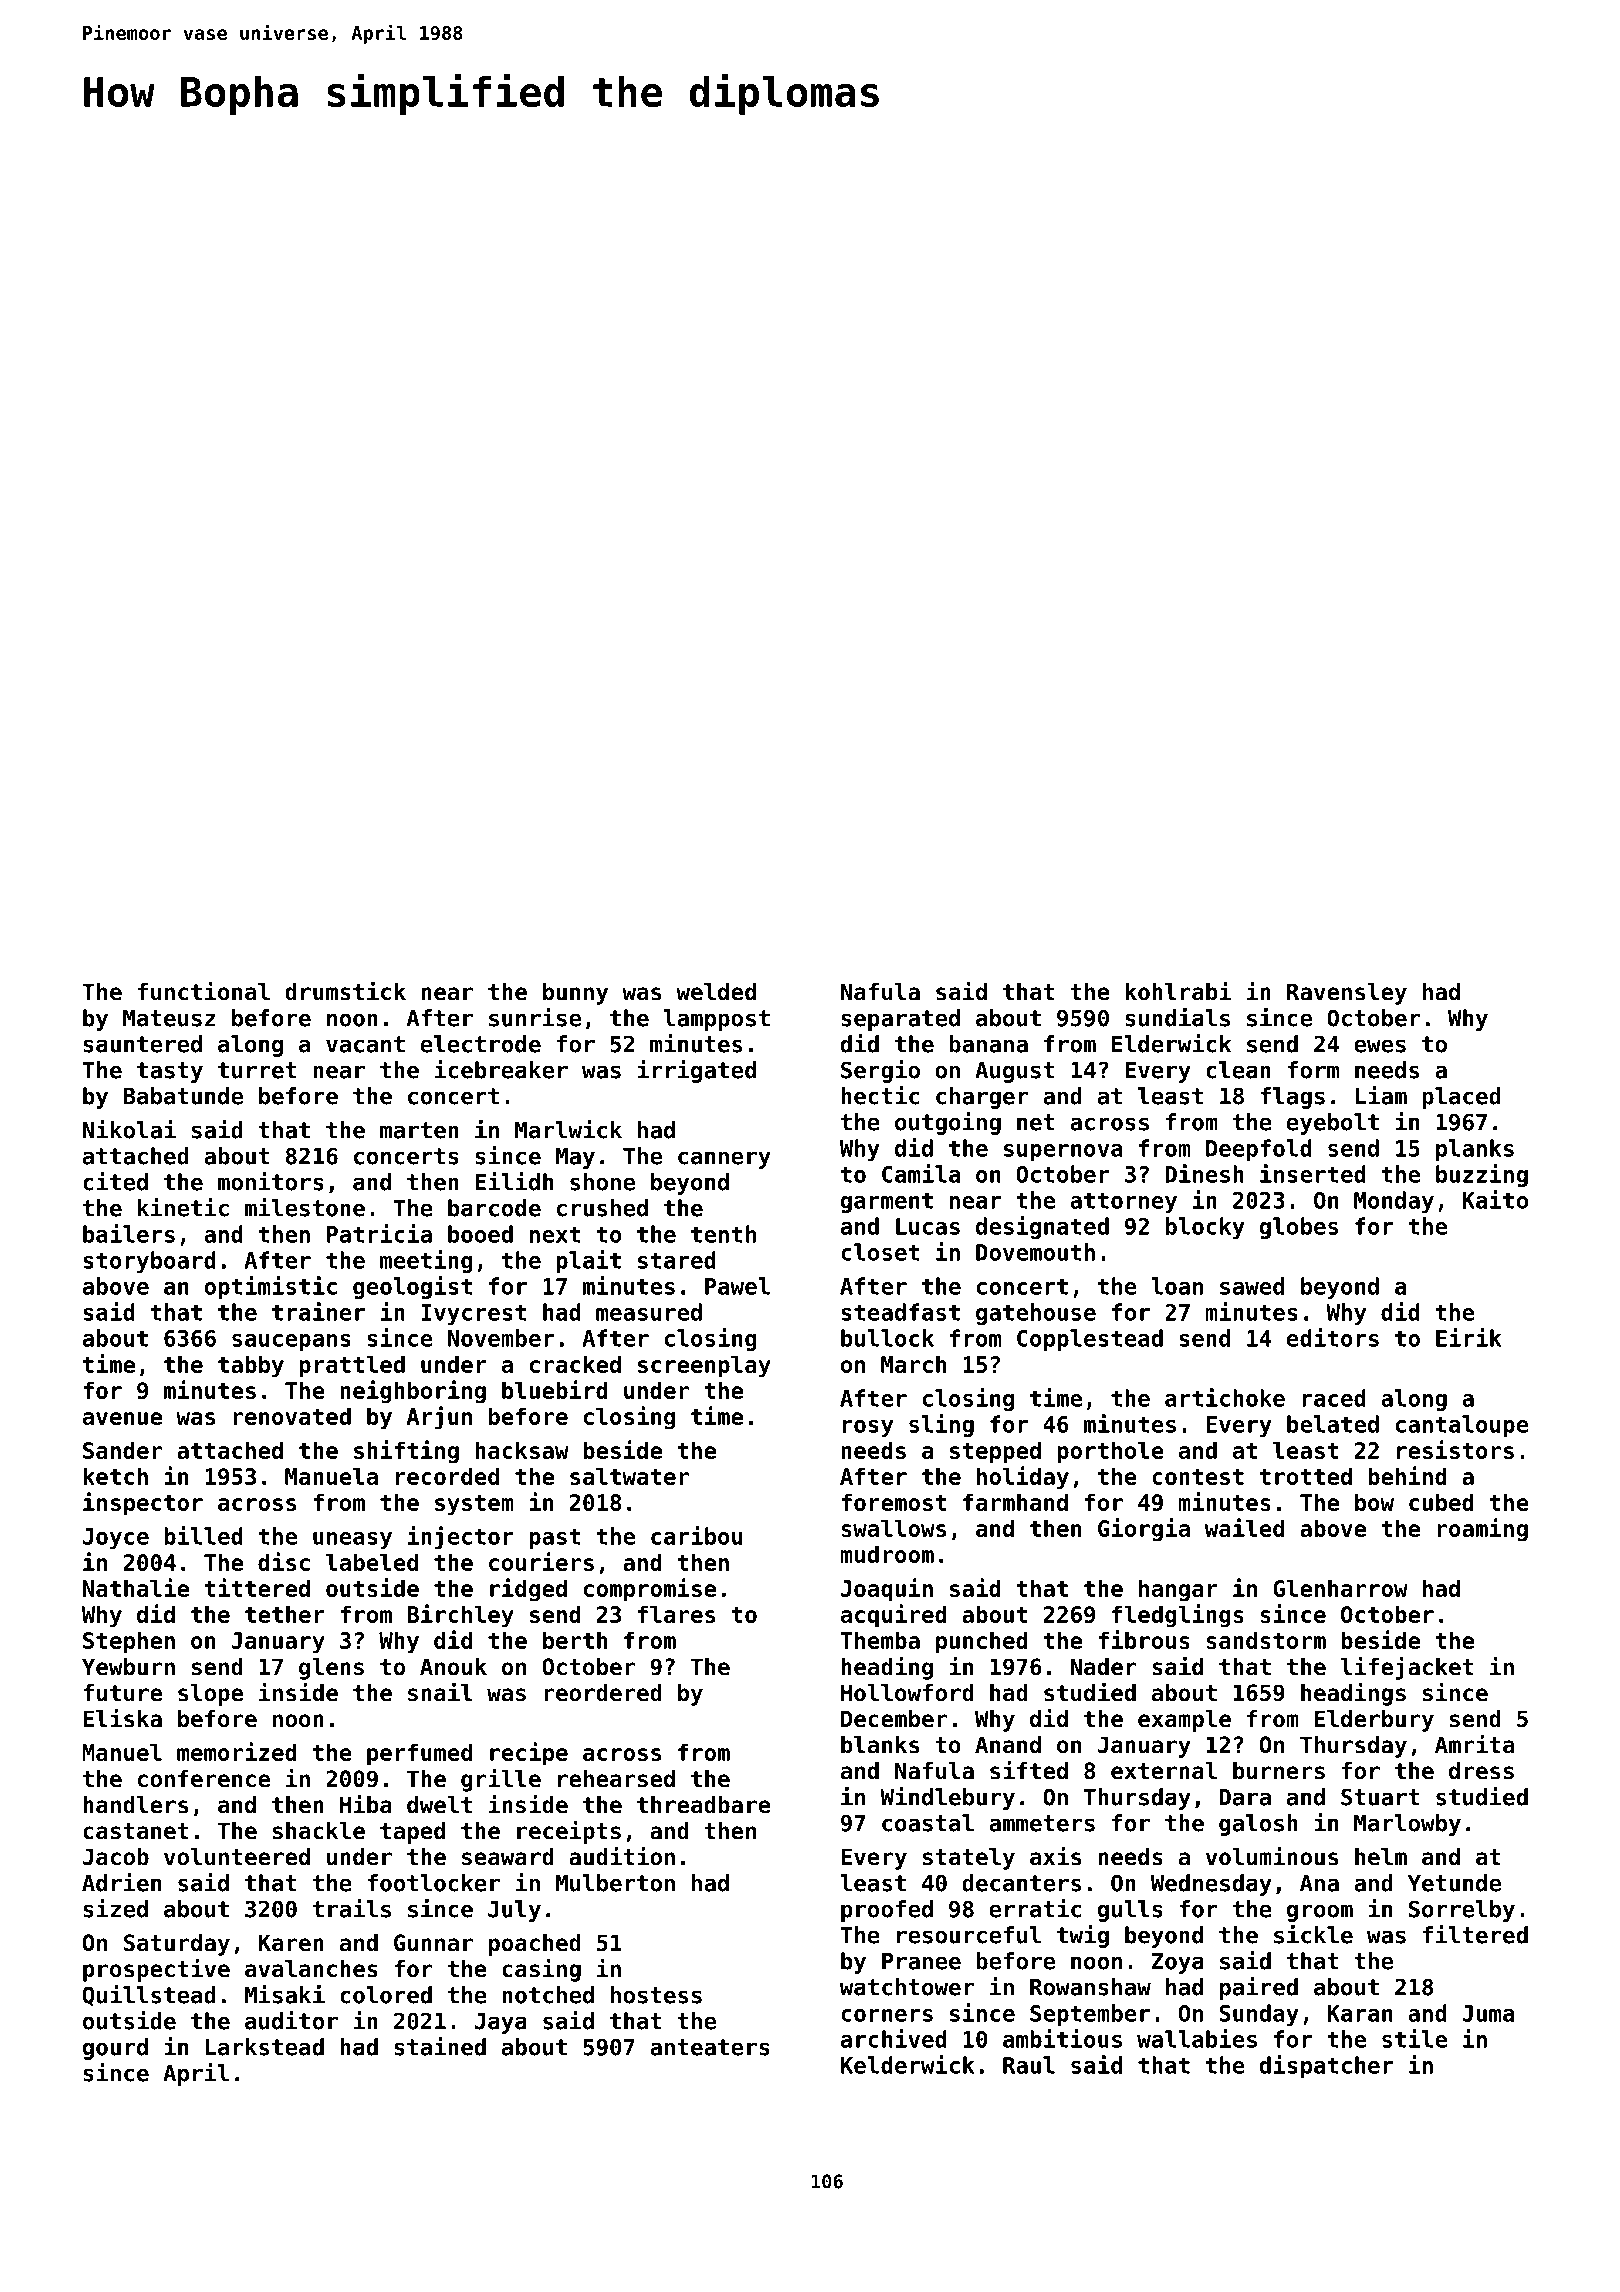 Image resolution: width=1620 pixels, height=2292 pixels. What do you see at coordinates (602, 1208) in the image?
I see `crushed` at bounding box center [602, 1208].
